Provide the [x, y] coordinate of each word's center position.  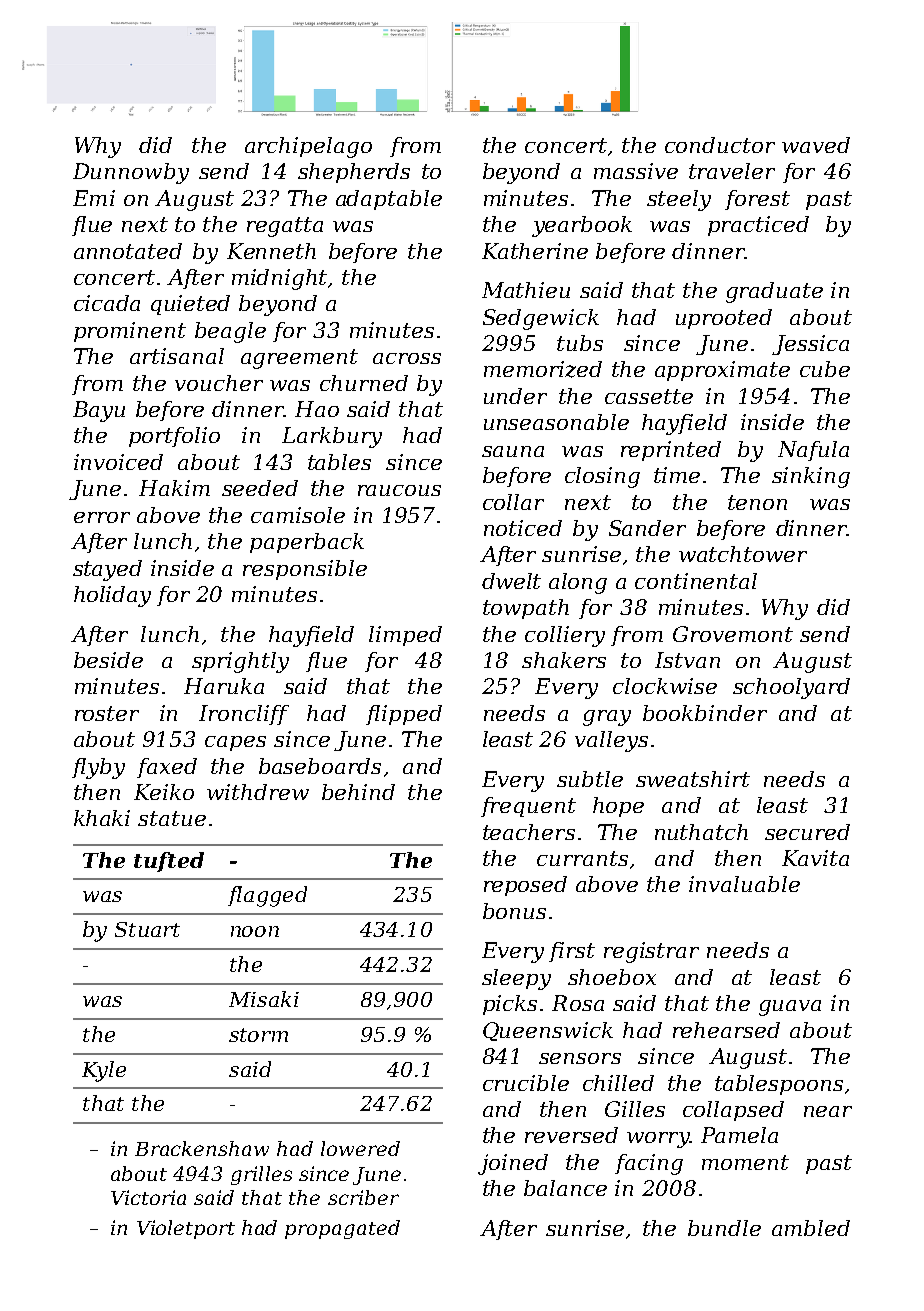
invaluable [744, 884]
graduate [774, 292]
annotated [128, 251]
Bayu [99, 411]
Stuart [147, 929]
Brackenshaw [202, 1148]
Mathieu [526, 290]
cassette [649, 396]
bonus [514, 911]
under [515, 396]
